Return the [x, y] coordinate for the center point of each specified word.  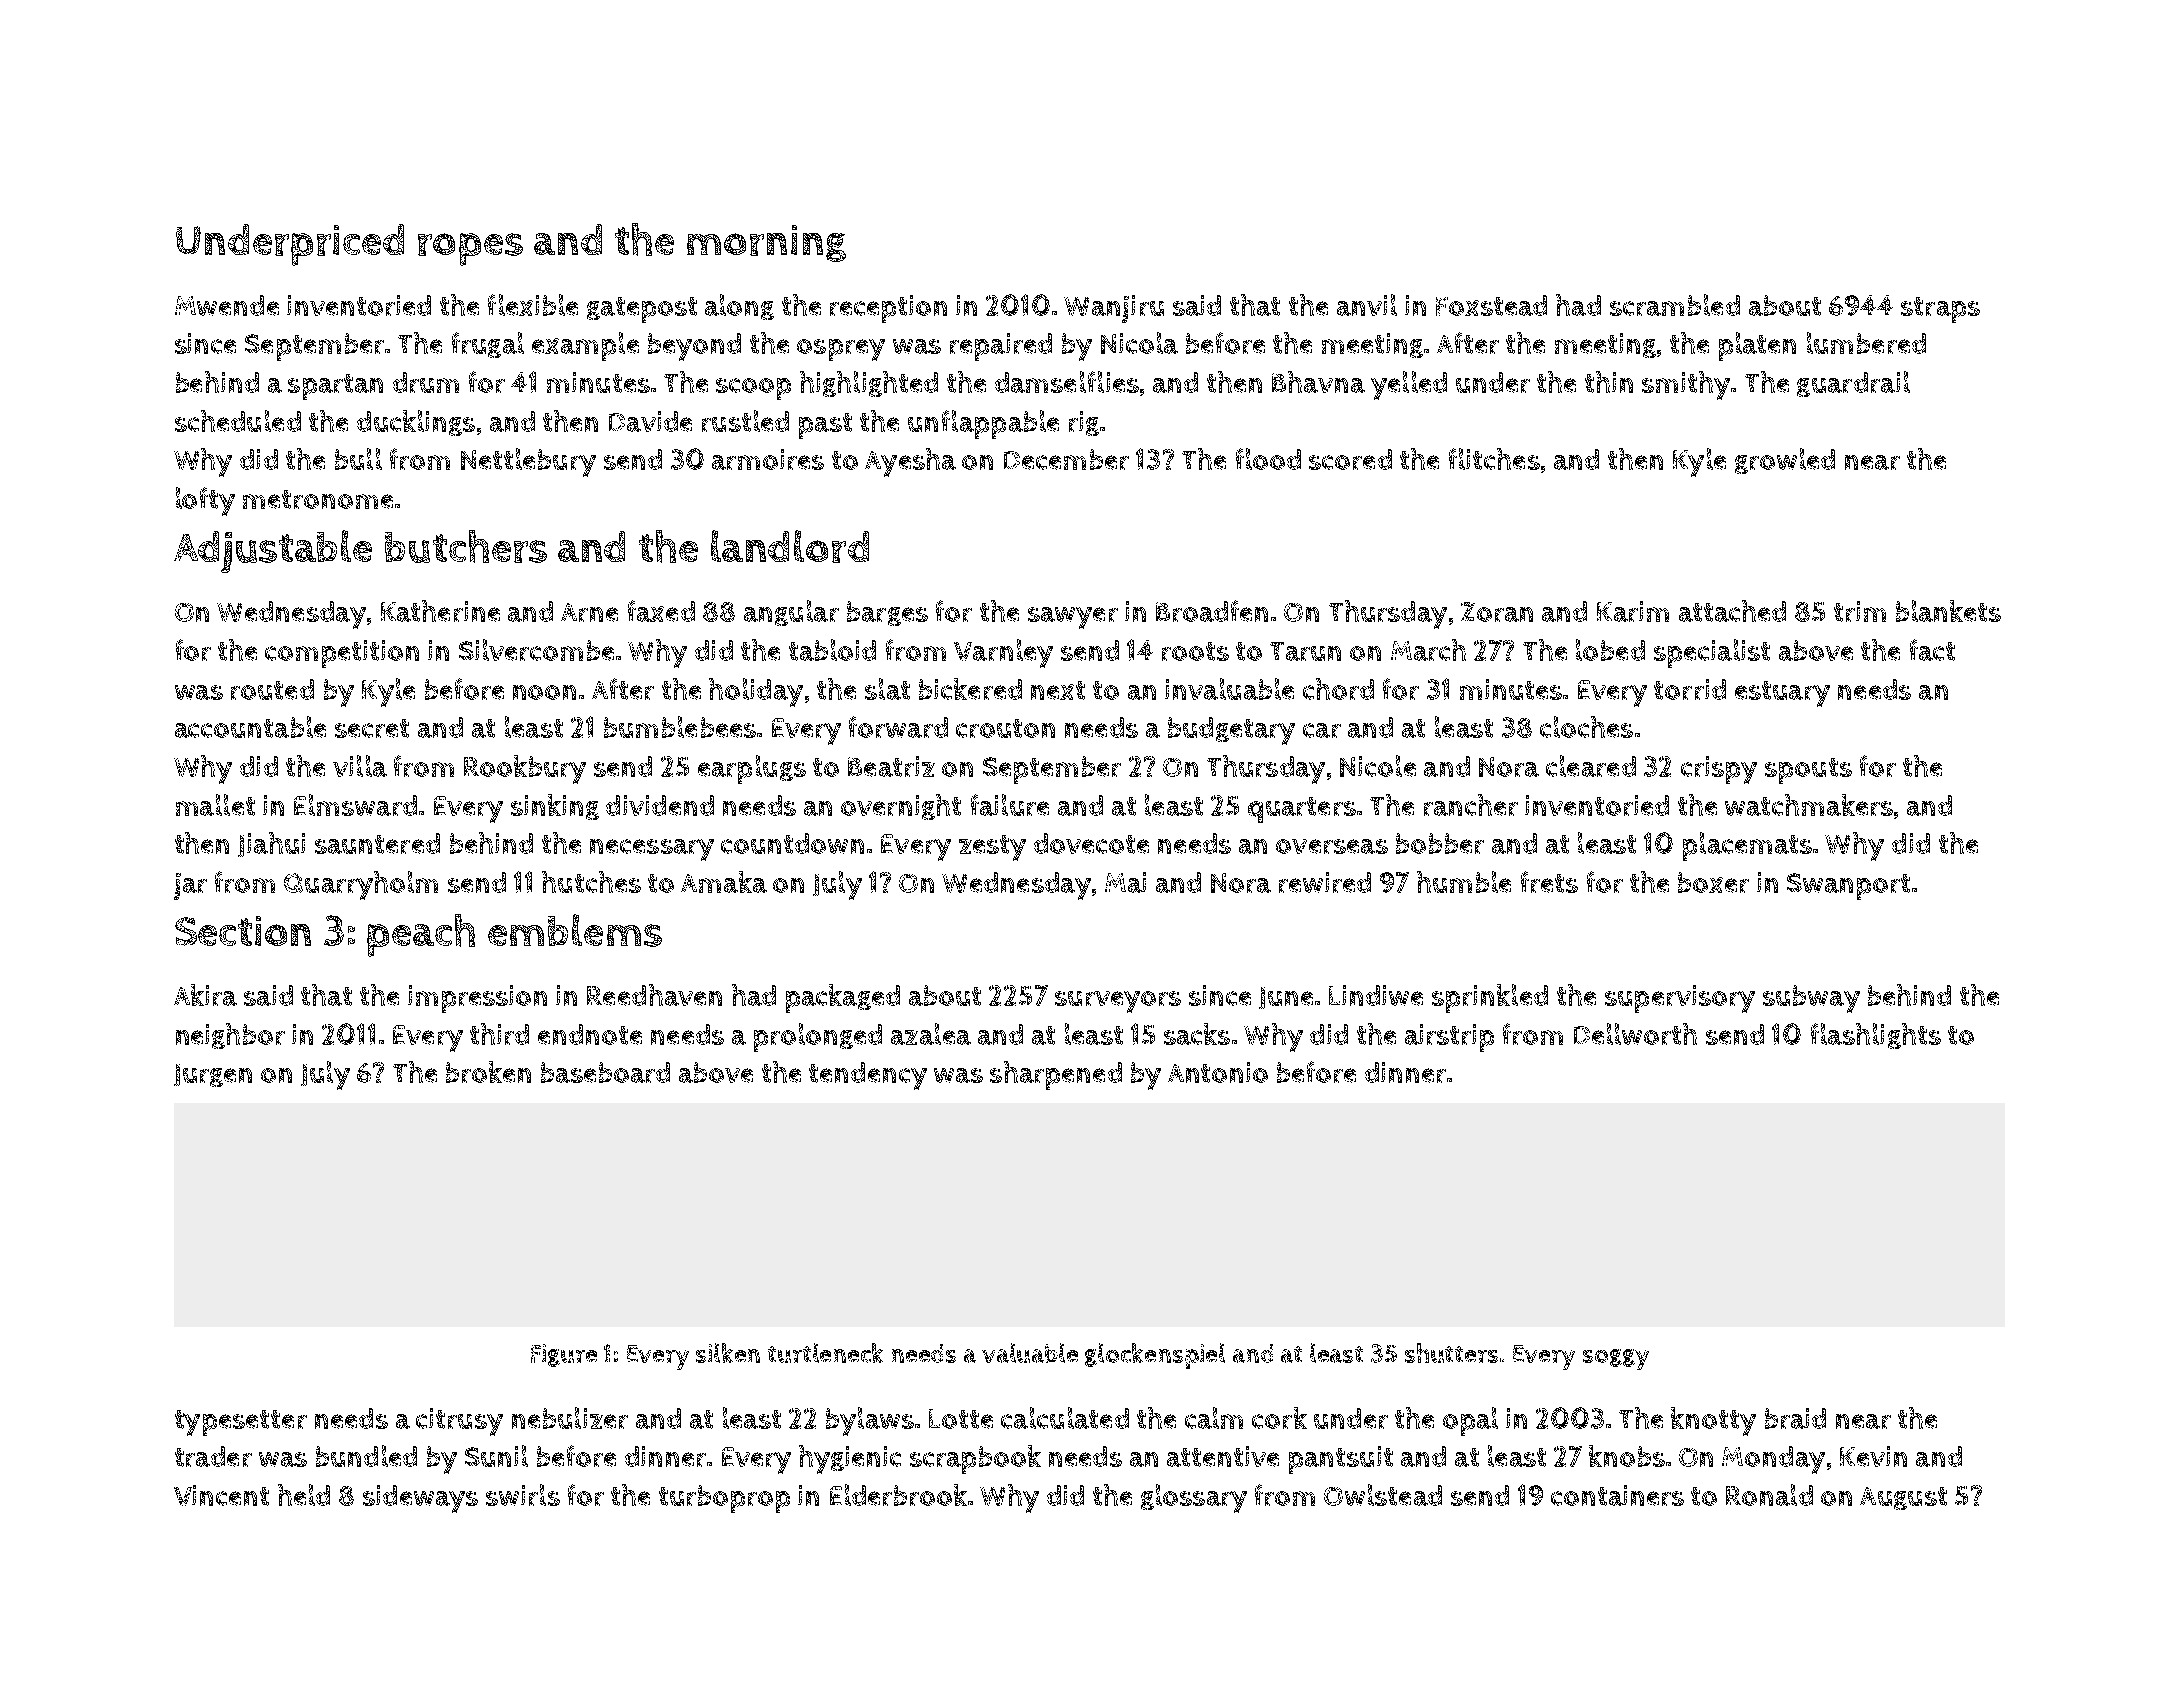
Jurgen [213, 1075]
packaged [843, 998]
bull [358, 459]
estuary [1782, 694]
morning [766, 243]
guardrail [1853, 384]
